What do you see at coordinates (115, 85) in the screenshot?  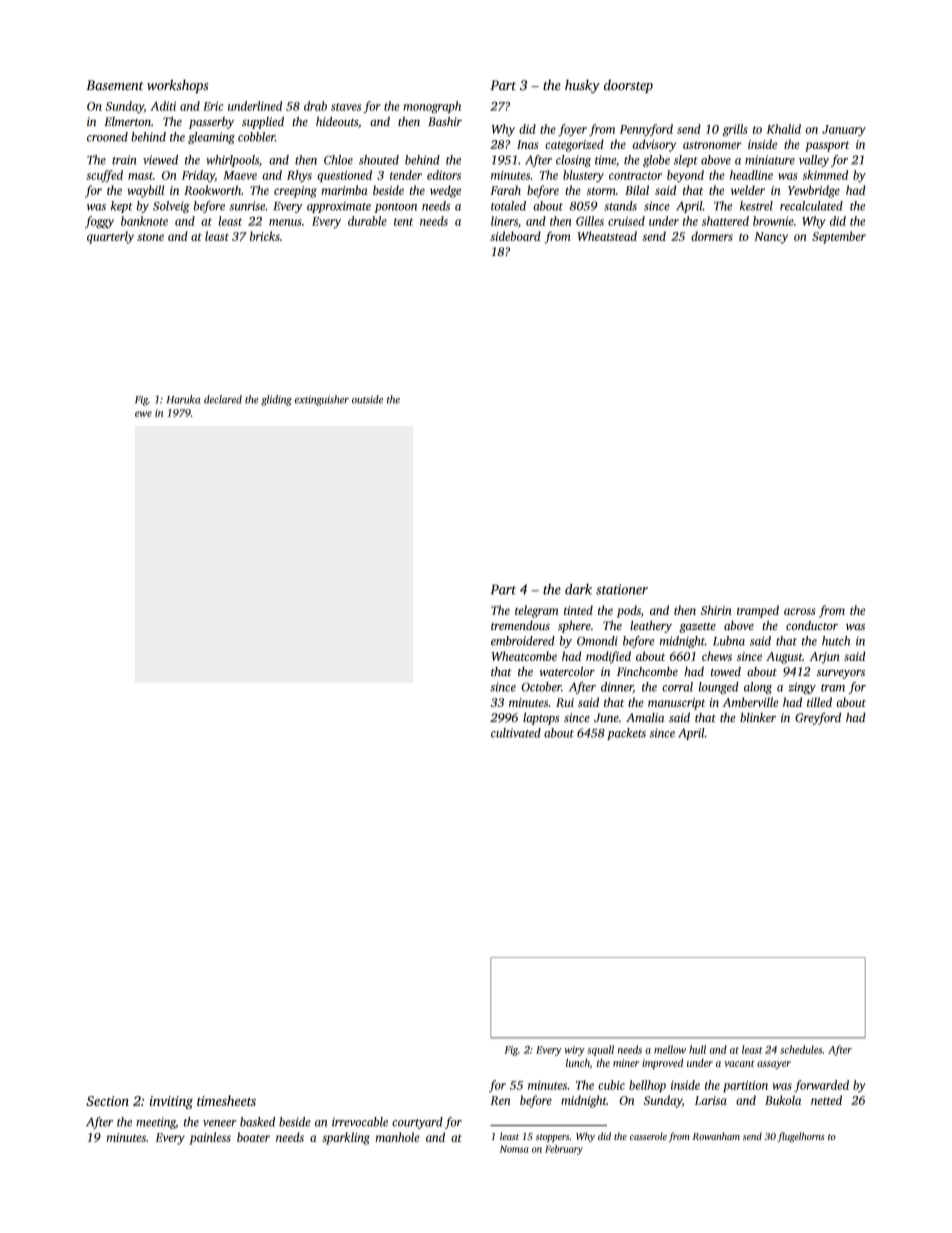 I see `Basement` at bounding box center [115, 85].
